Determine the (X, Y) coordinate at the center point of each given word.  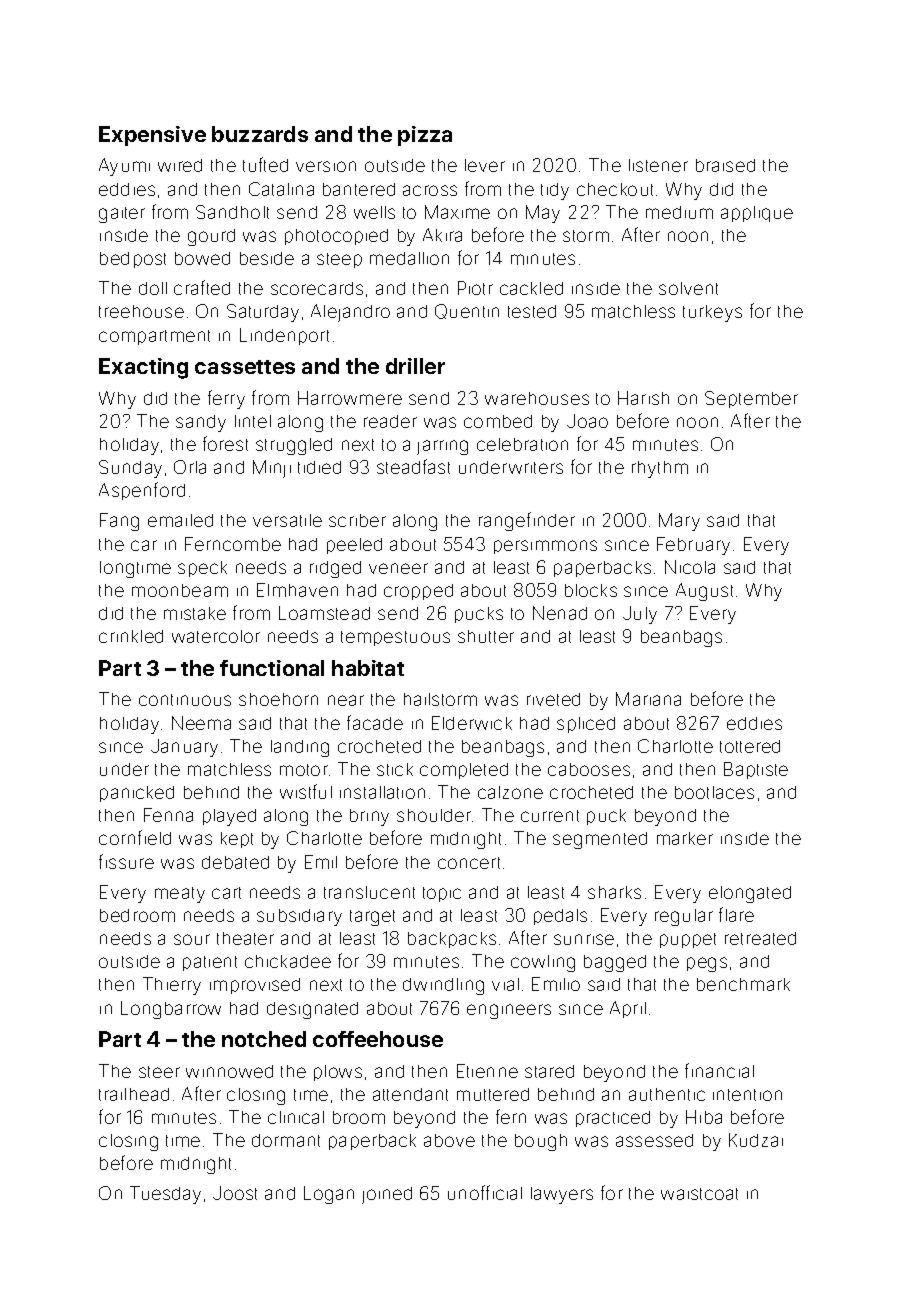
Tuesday (165, 1195)
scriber (357, 520)
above (449, 1140)
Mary (679, 522)
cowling (543, 963)
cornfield (135, 837)
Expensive (152, 136)
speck (202, 569)
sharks (614, 892)
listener (658, 165)
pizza (425, 136)
